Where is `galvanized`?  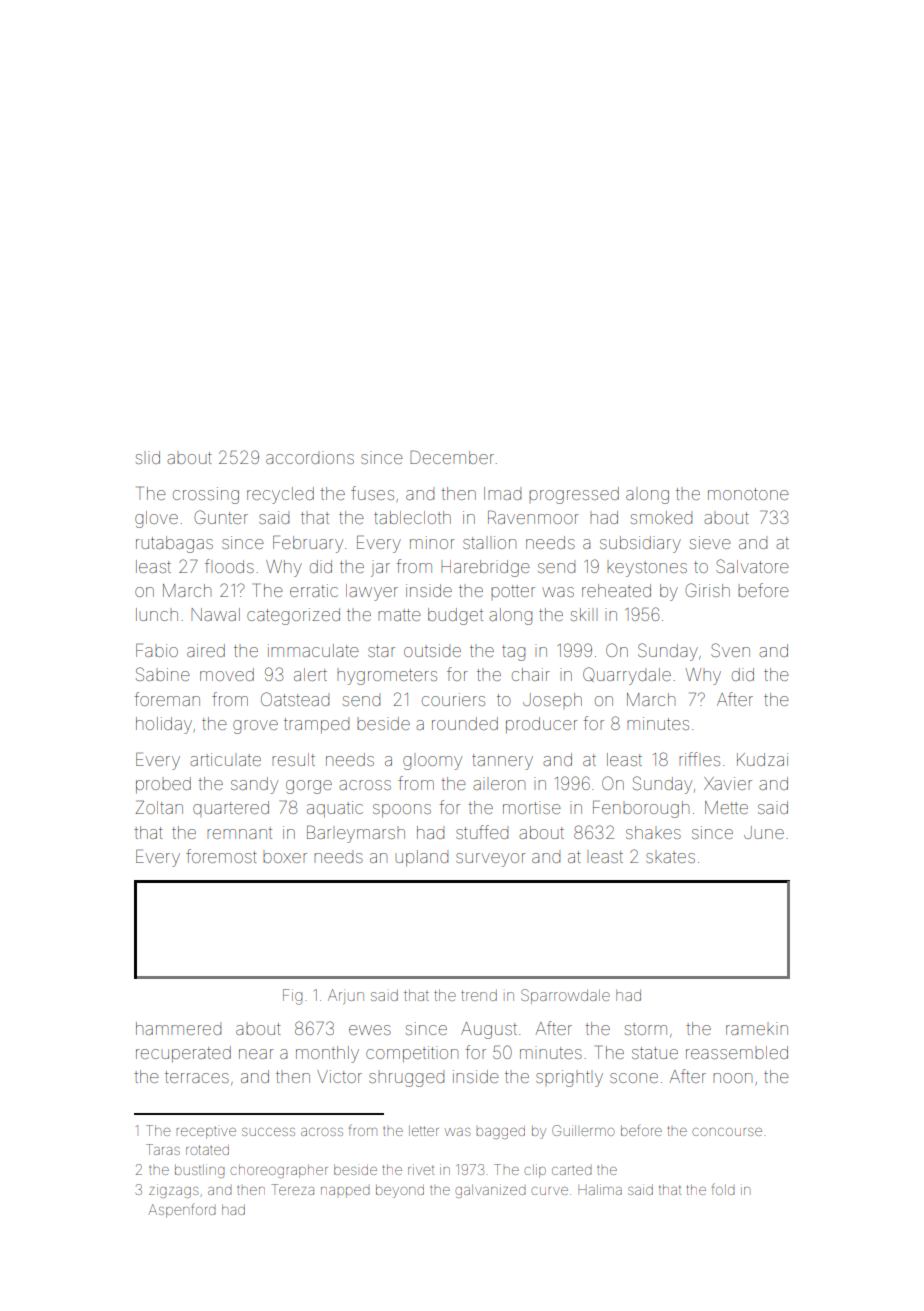
galvanized is located at coordinates (490, 1191).
